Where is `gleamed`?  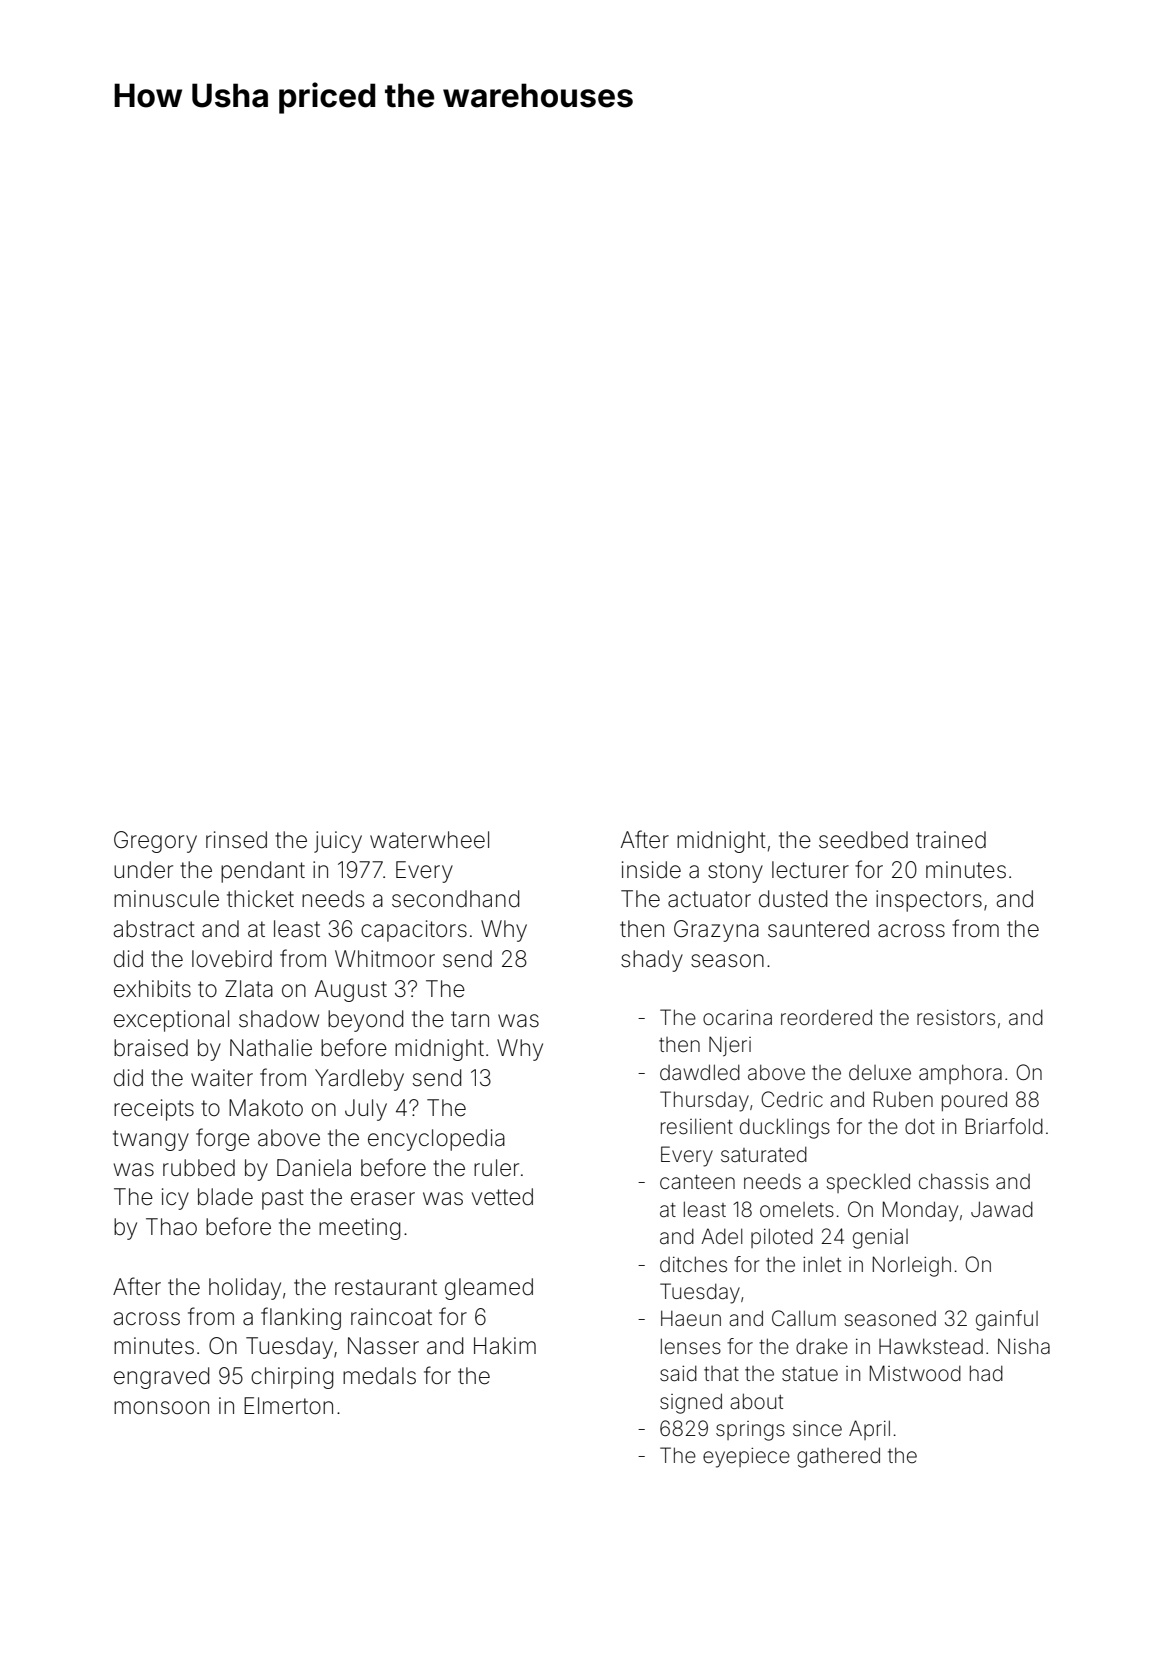 gleamed is located at coordinates (489, 1289).
